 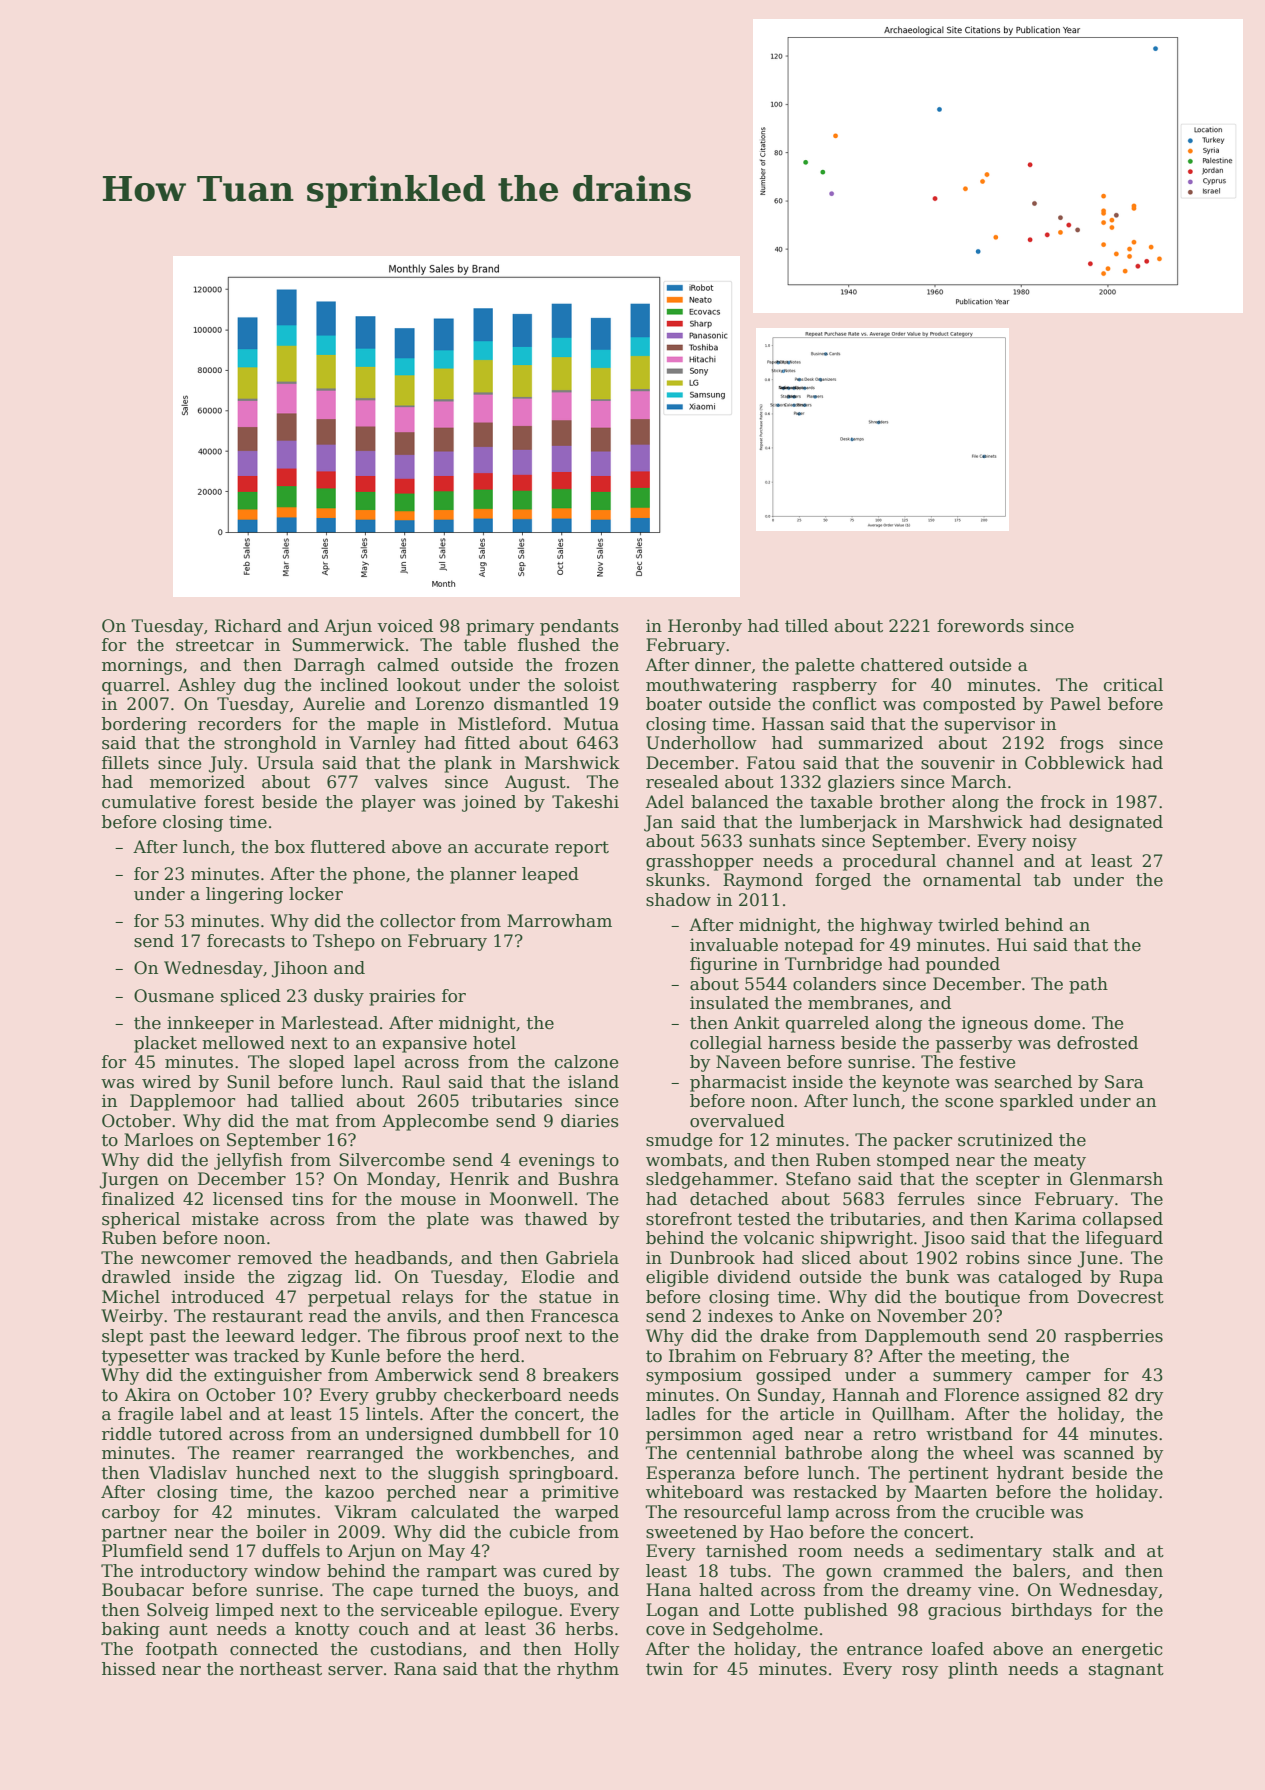 What do you see at coordinates (675, 880) in the screenshot?
I see `skunks` at bounding box center [675, 880].
